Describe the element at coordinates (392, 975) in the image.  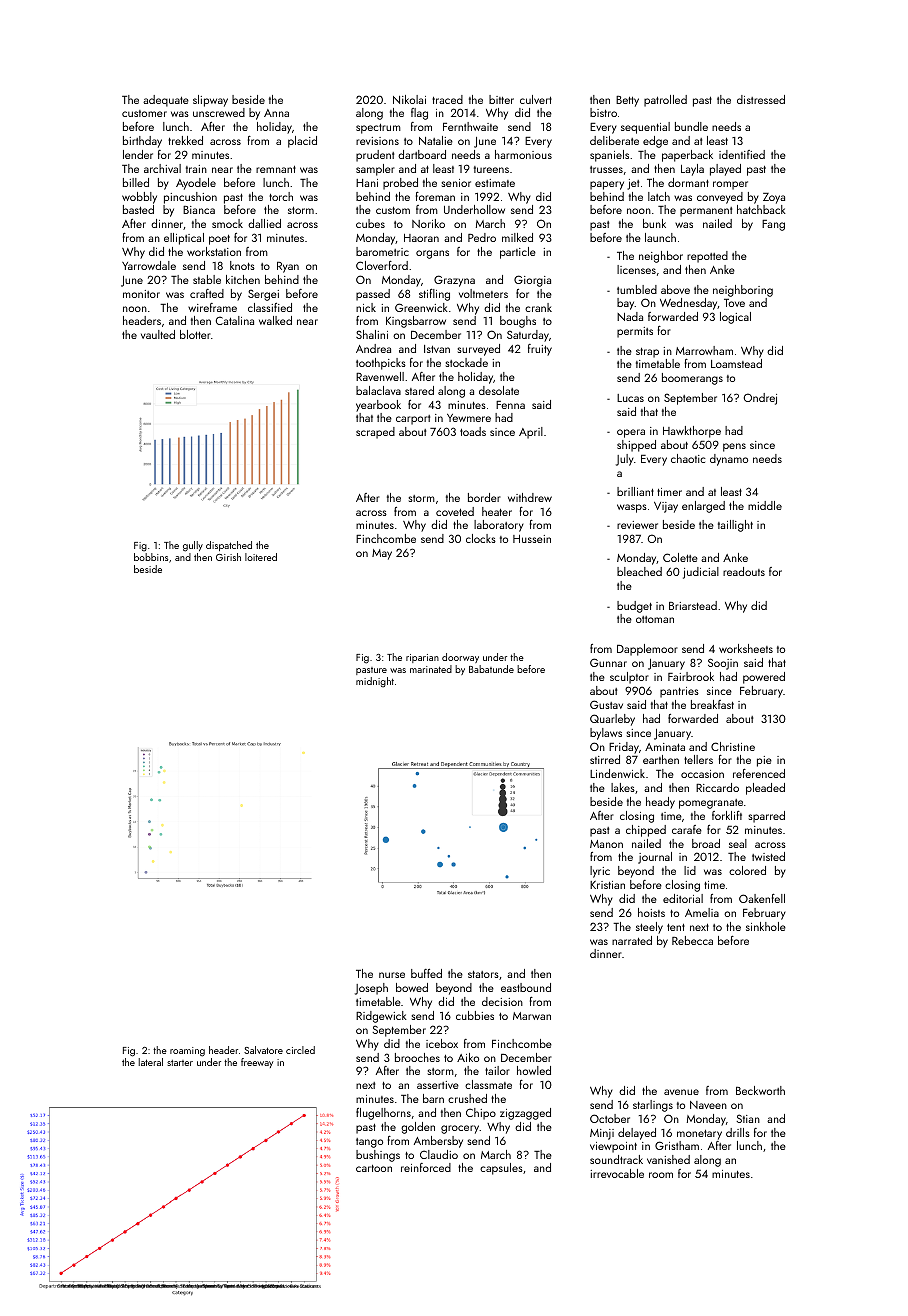
I see `nurse` at that location.
